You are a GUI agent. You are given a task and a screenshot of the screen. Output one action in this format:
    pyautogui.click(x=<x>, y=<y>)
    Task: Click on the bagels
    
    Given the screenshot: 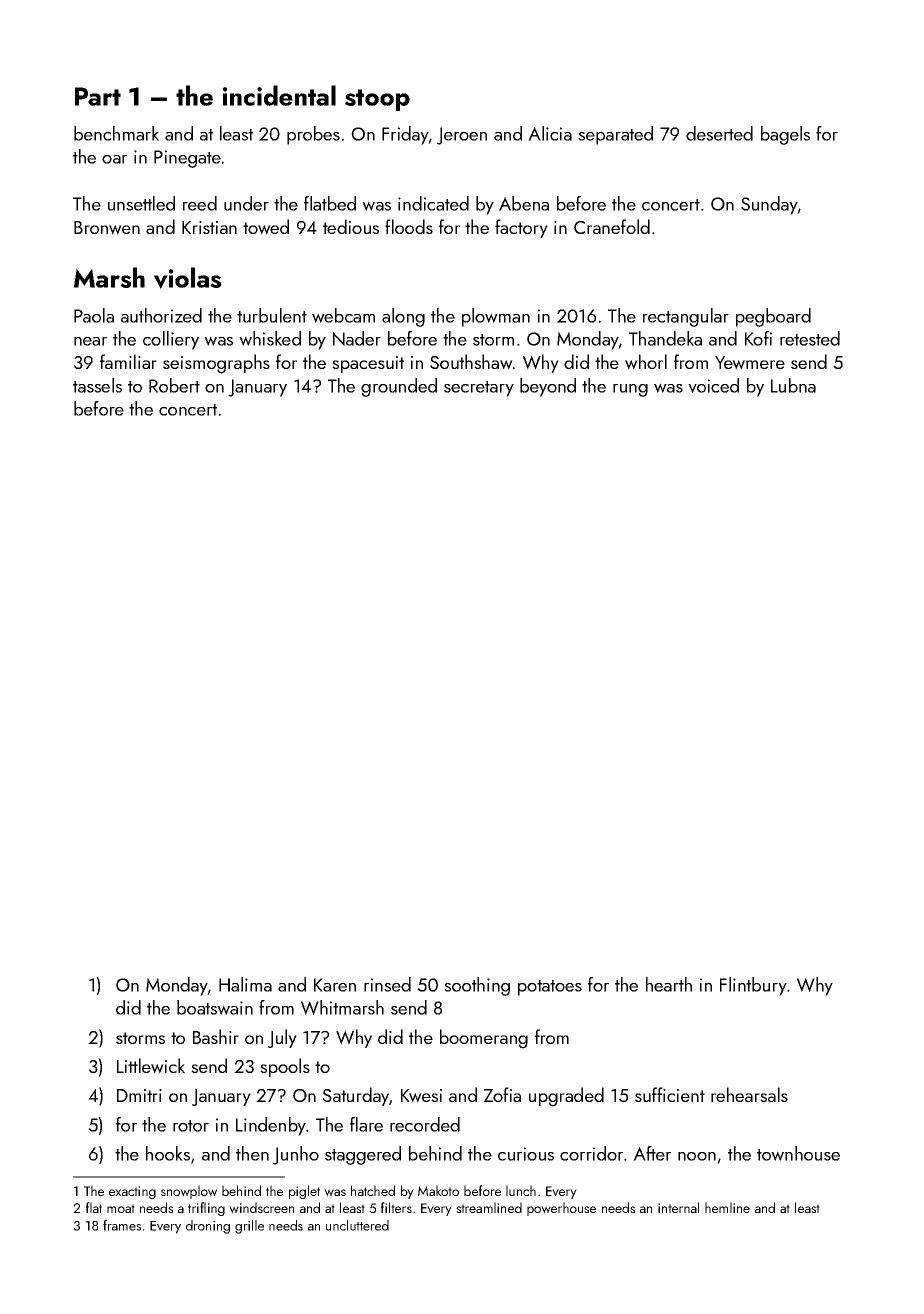 What is the action you would take?
    pyautogui.click(x=785, y=135)
